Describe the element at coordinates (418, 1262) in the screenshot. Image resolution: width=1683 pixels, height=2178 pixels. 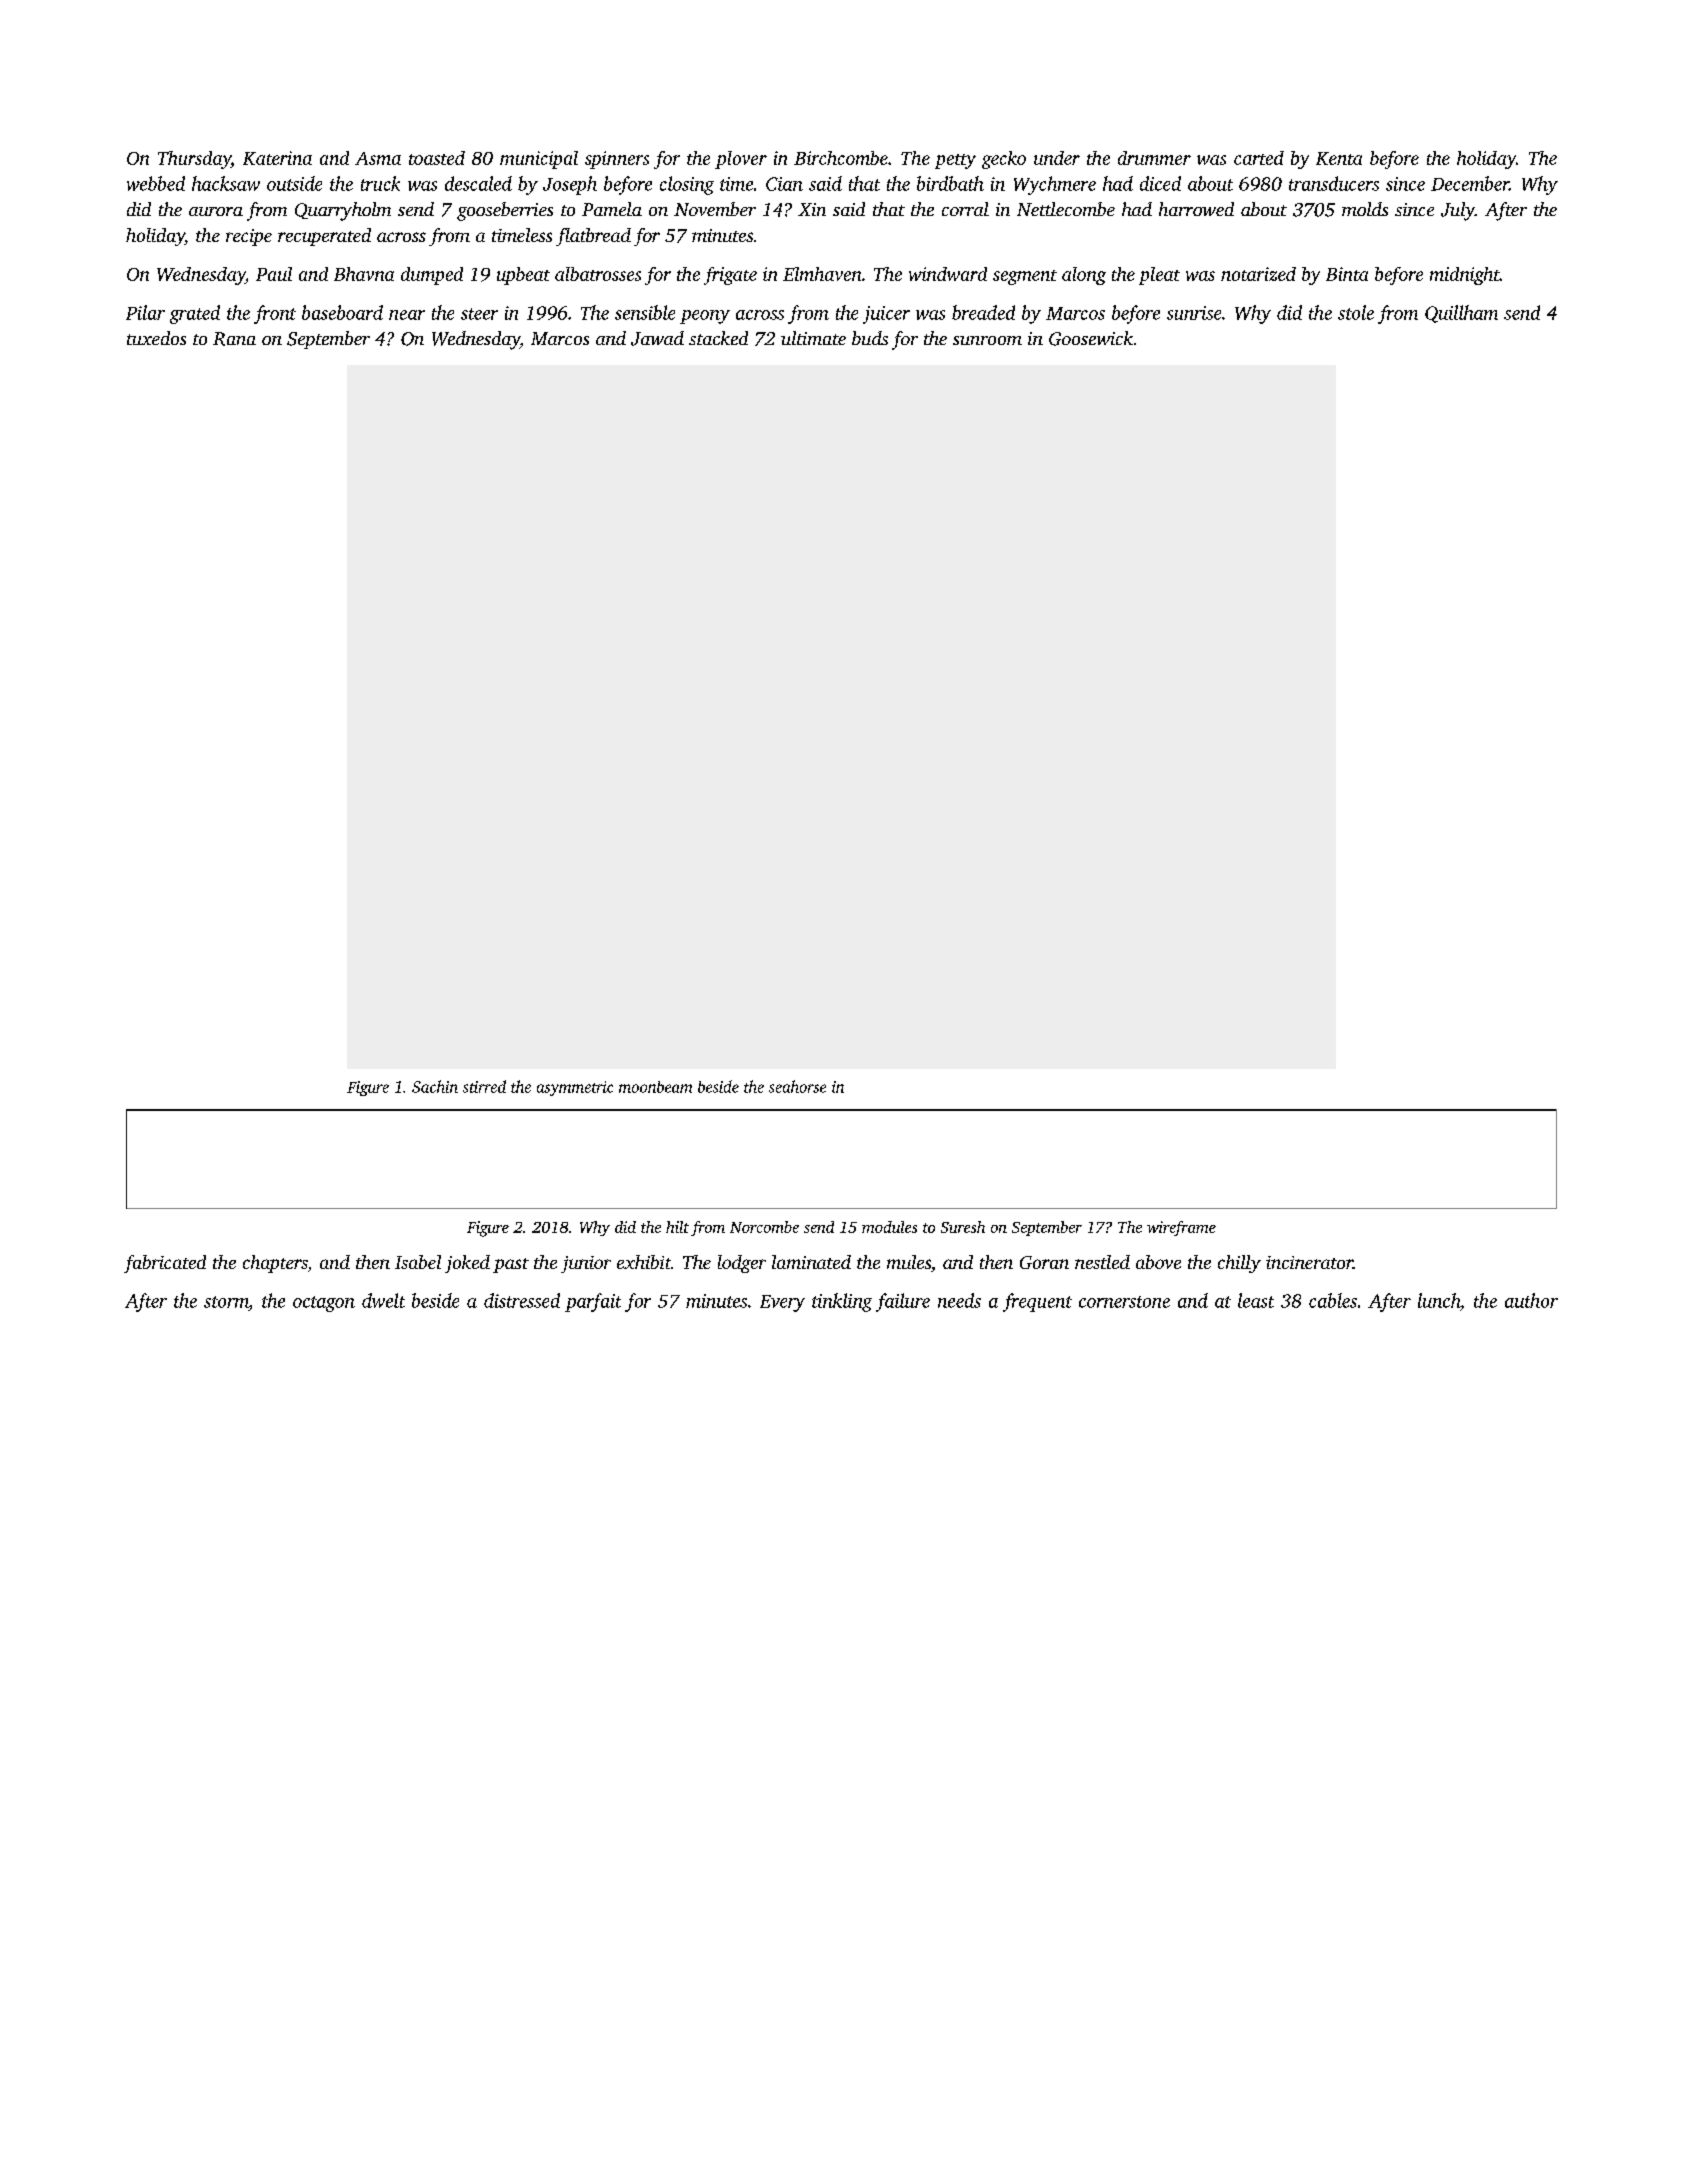
I see `Isabel` at that location.
